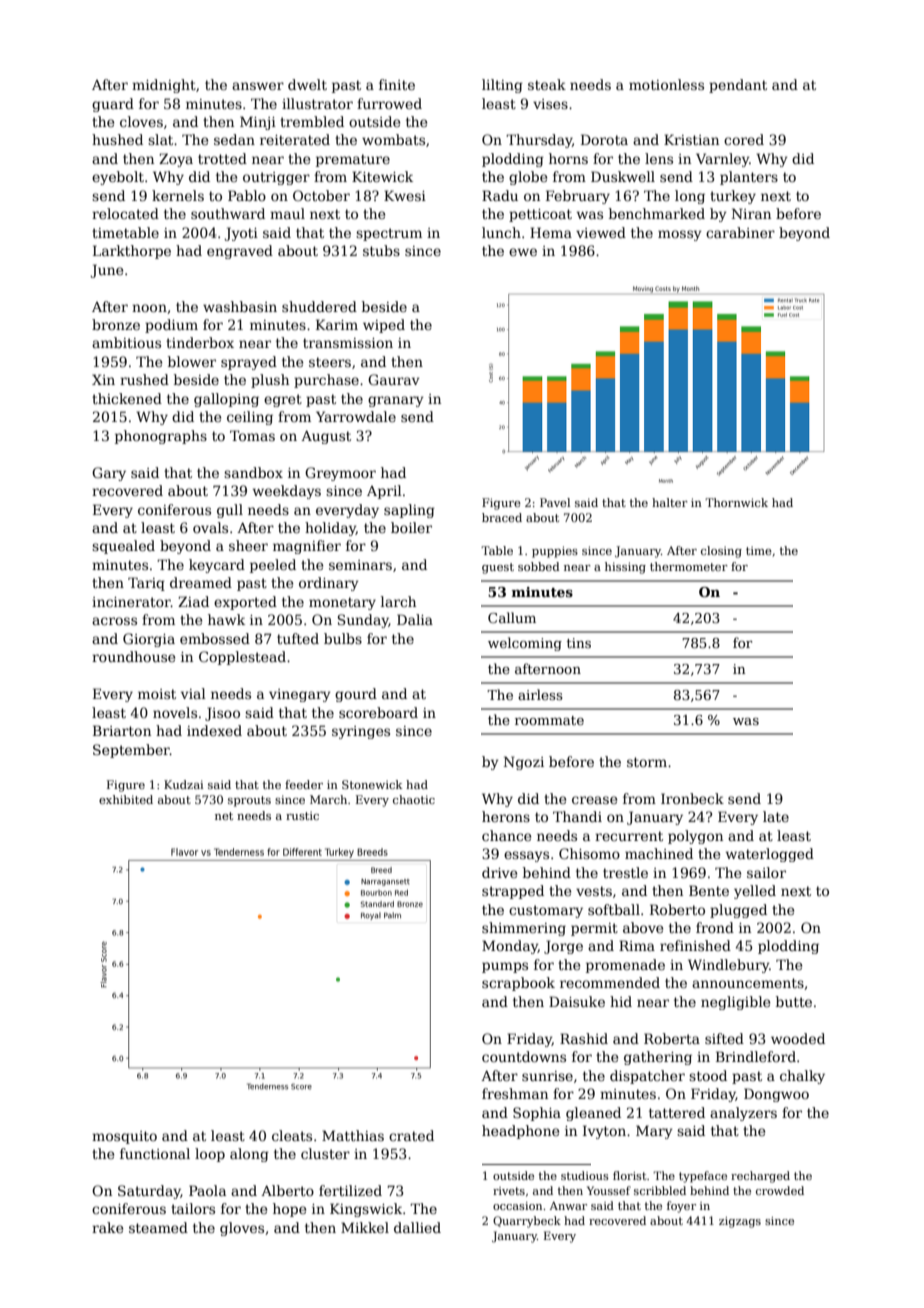 Image resolution: width=924 pixels, height=1308 pixels. What do you see at coordinates (505, 967) in the document?
I see `pumps` at bounding box center [505, 967].
